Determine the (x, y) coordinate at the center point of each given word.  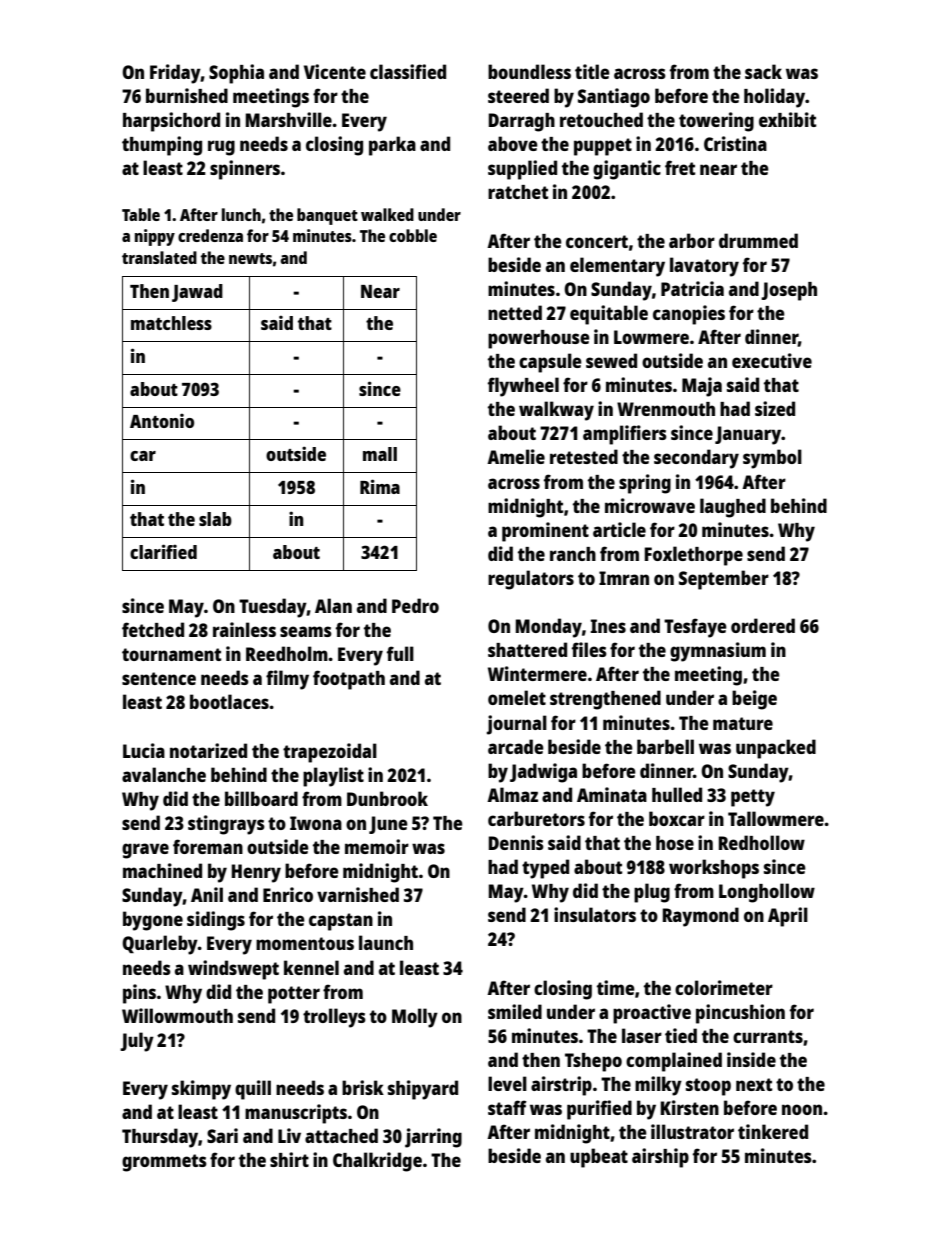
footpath (349, 680)
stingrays (226, 825)
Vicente (335, 71)
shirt (289, 1159)
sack (763, 71)
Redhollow (762, 842)
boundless (529, 71)
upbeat (599, 1158)
